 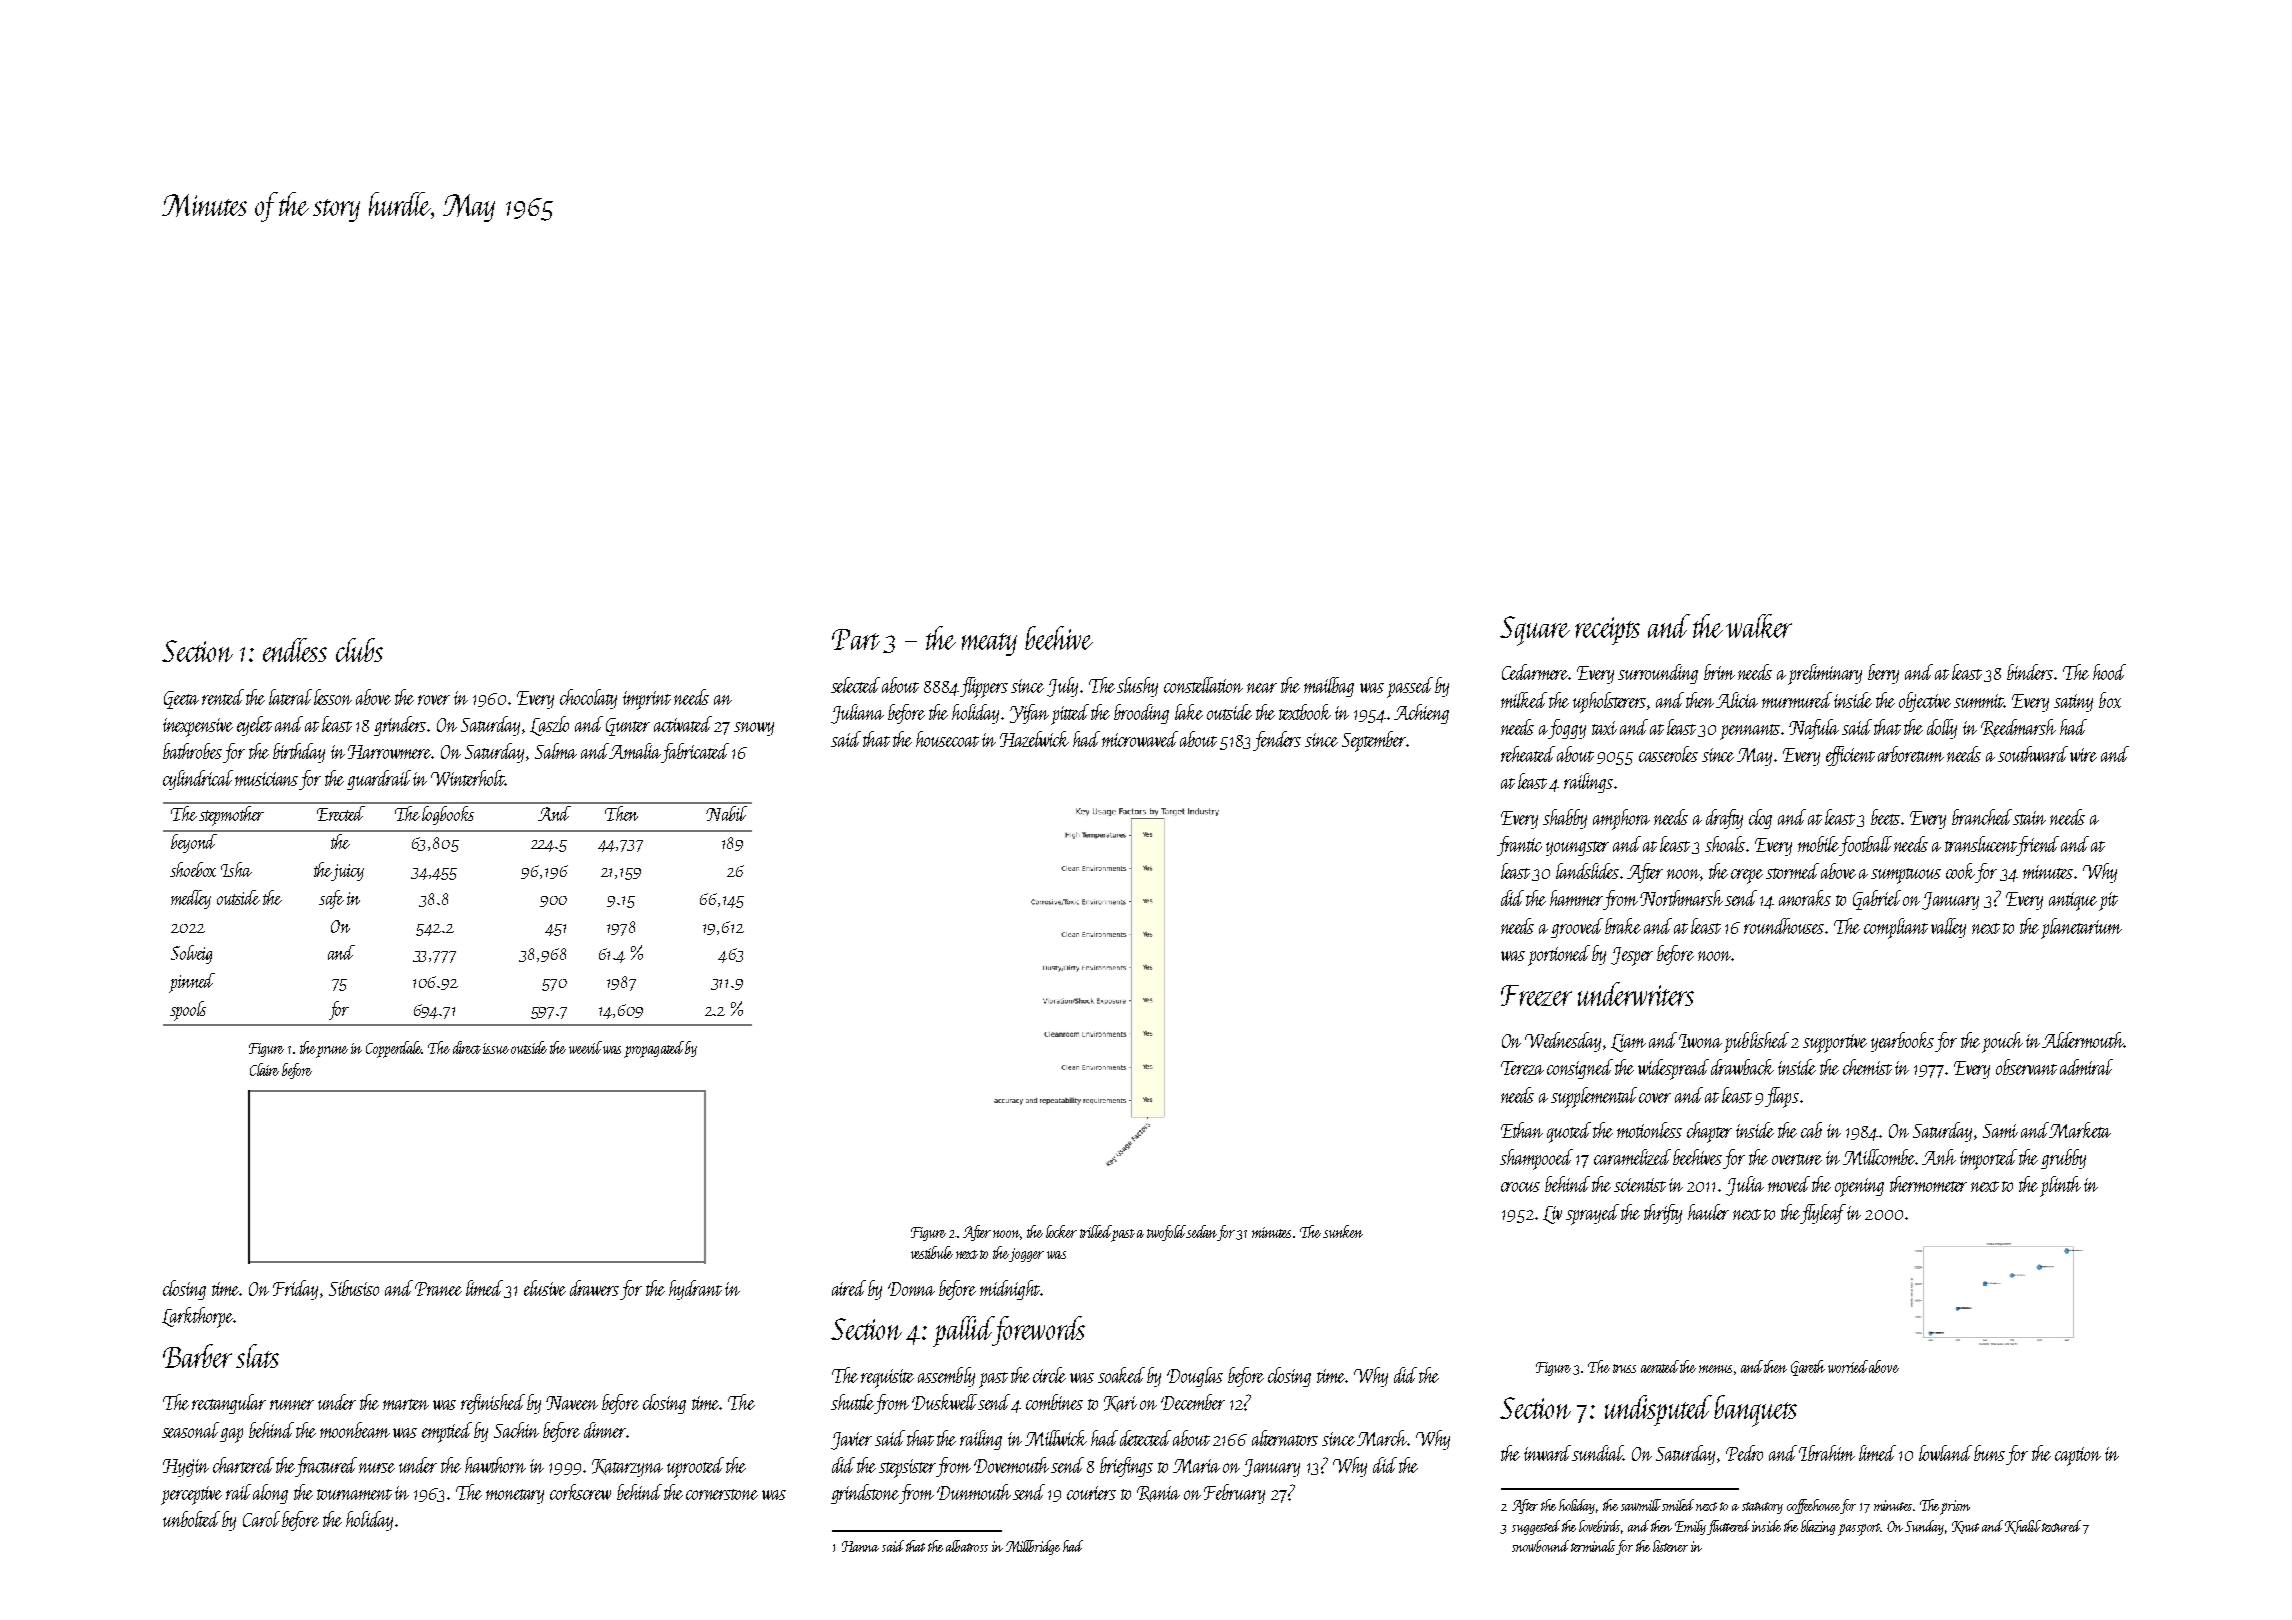 What do you see at coordinates (2109, 672) in the screenshot?
I see `hood` at bounding box center [2109, 672].
